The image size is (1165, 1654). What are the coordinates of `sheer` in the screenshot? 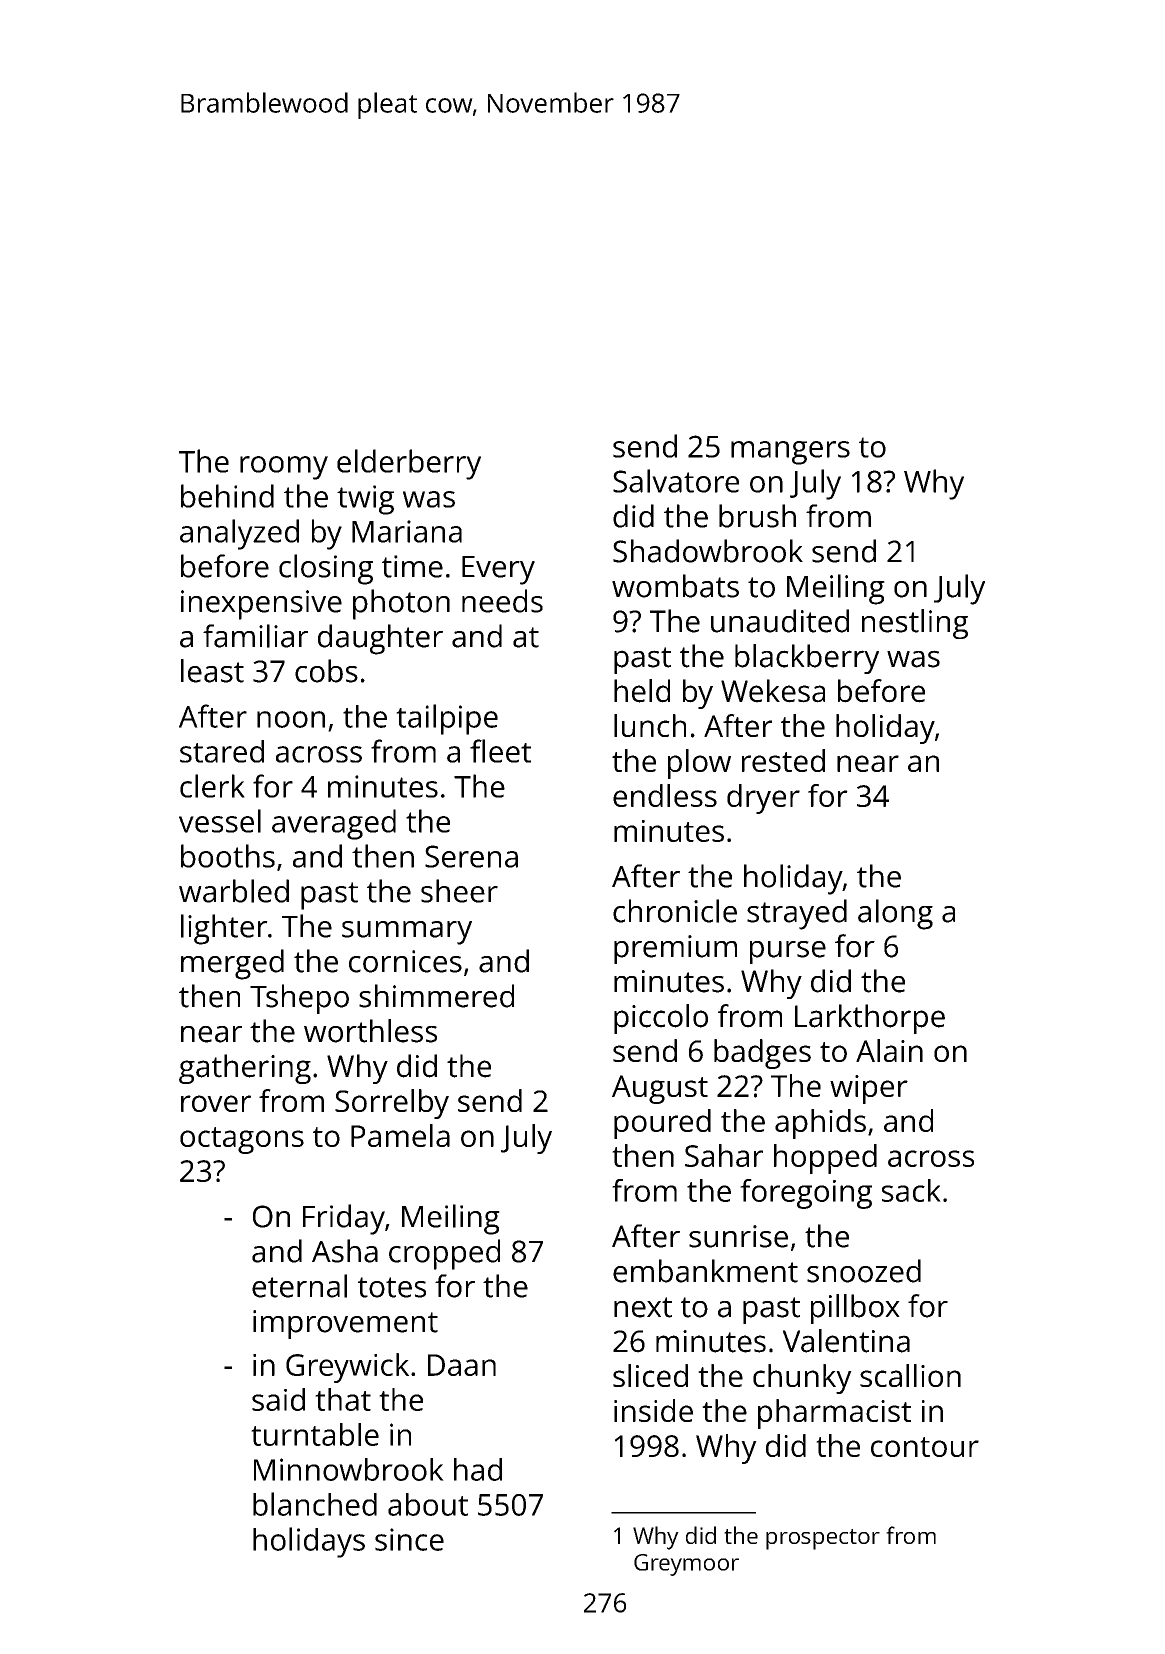 It's located at (459, 891).
